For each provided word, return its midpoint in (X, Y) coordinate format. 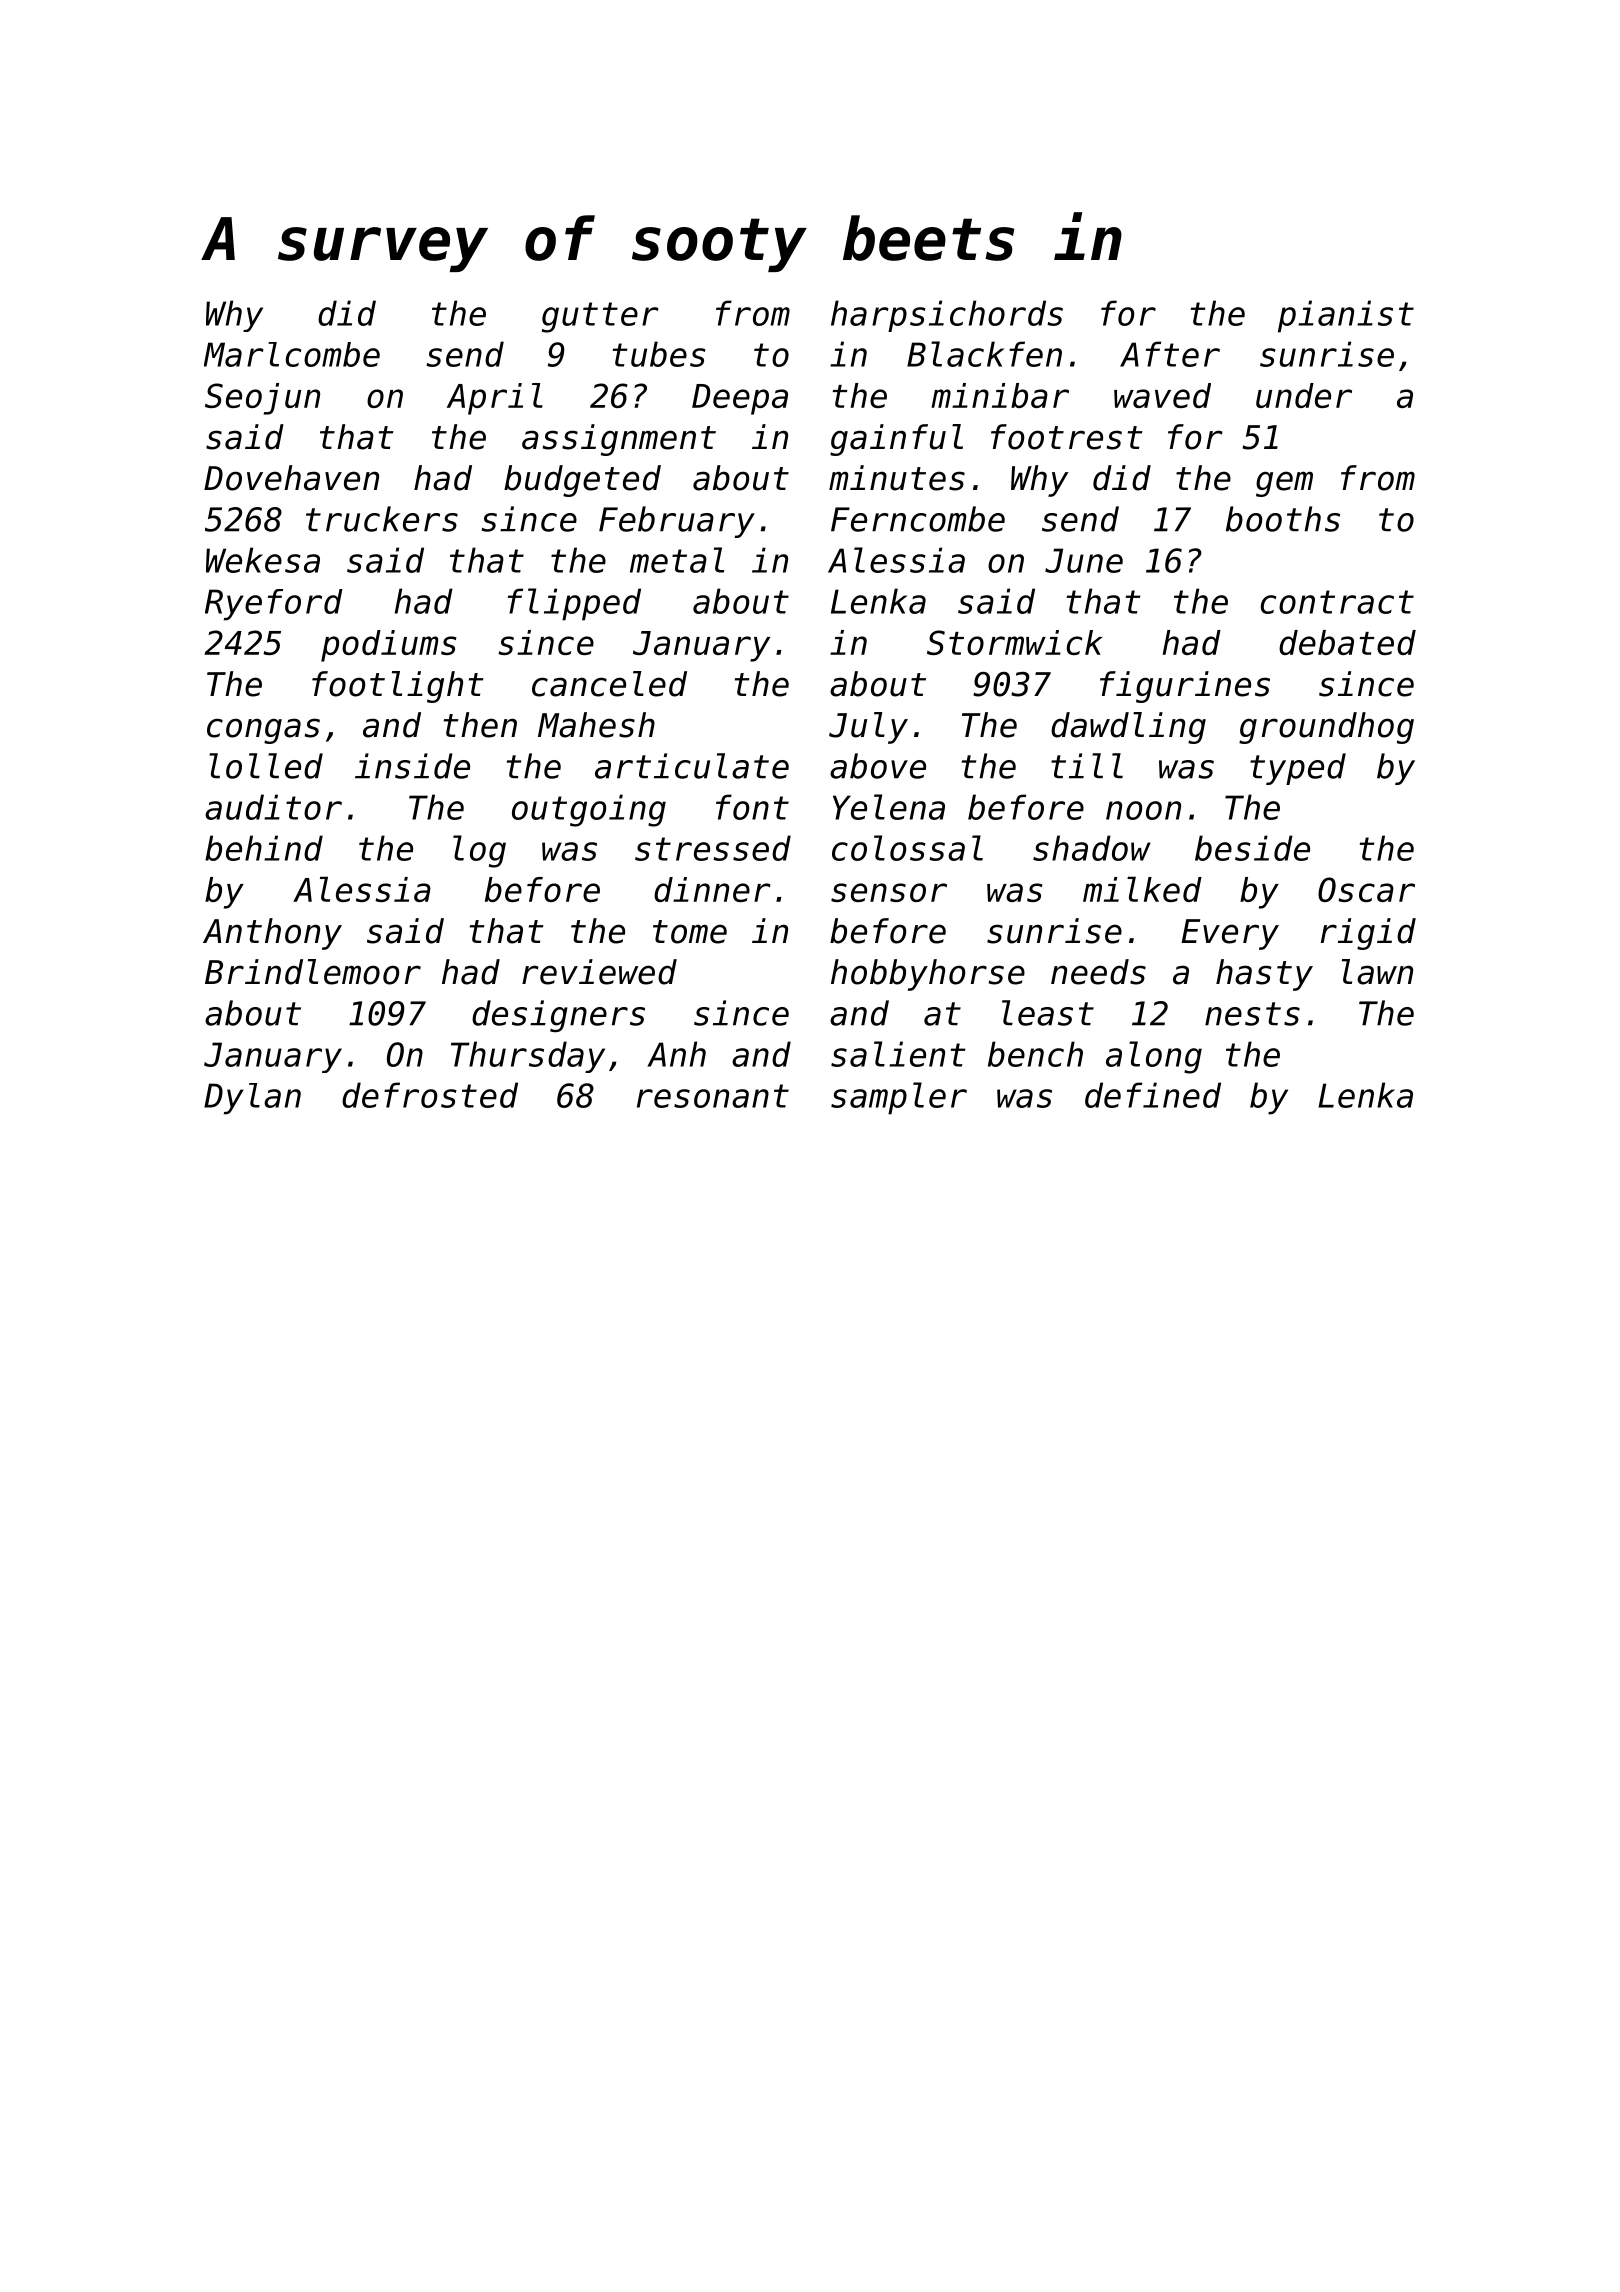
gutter (600, 317)
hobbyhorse (928, 975)
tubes (659, 354)
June (1084, 560)
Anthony (272, 934)
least (1048, 1013)
